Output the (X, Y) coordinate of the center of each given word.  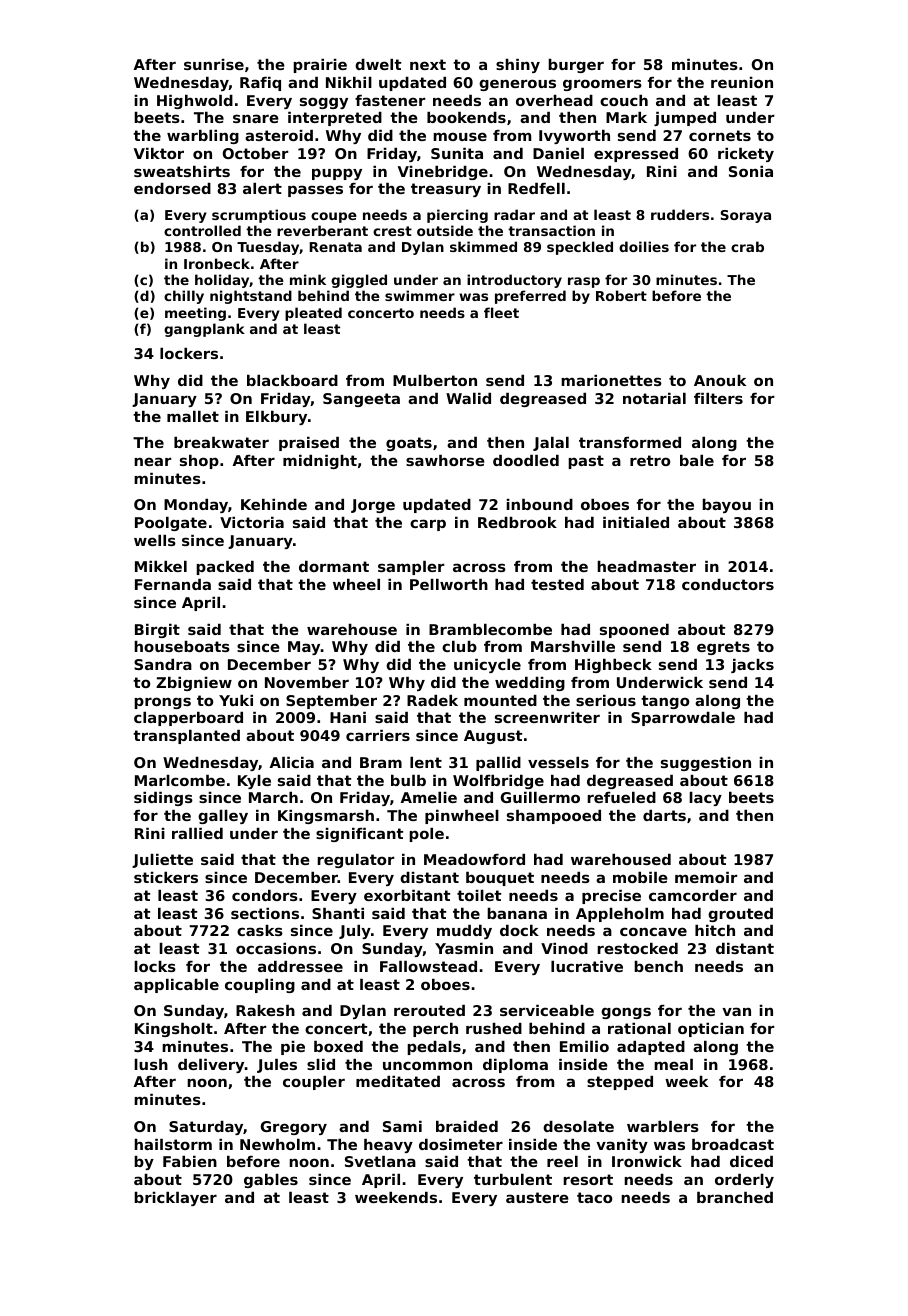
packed (225, 568)
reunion (742, 82)
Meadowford (474, 859)
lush (151, 1064)
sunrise (214, 64)
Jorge (373, 506)
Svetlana (380, 1161)
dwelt (378, 64)
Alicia (292, 762)
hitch (715, 930)
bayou (726, 506)
